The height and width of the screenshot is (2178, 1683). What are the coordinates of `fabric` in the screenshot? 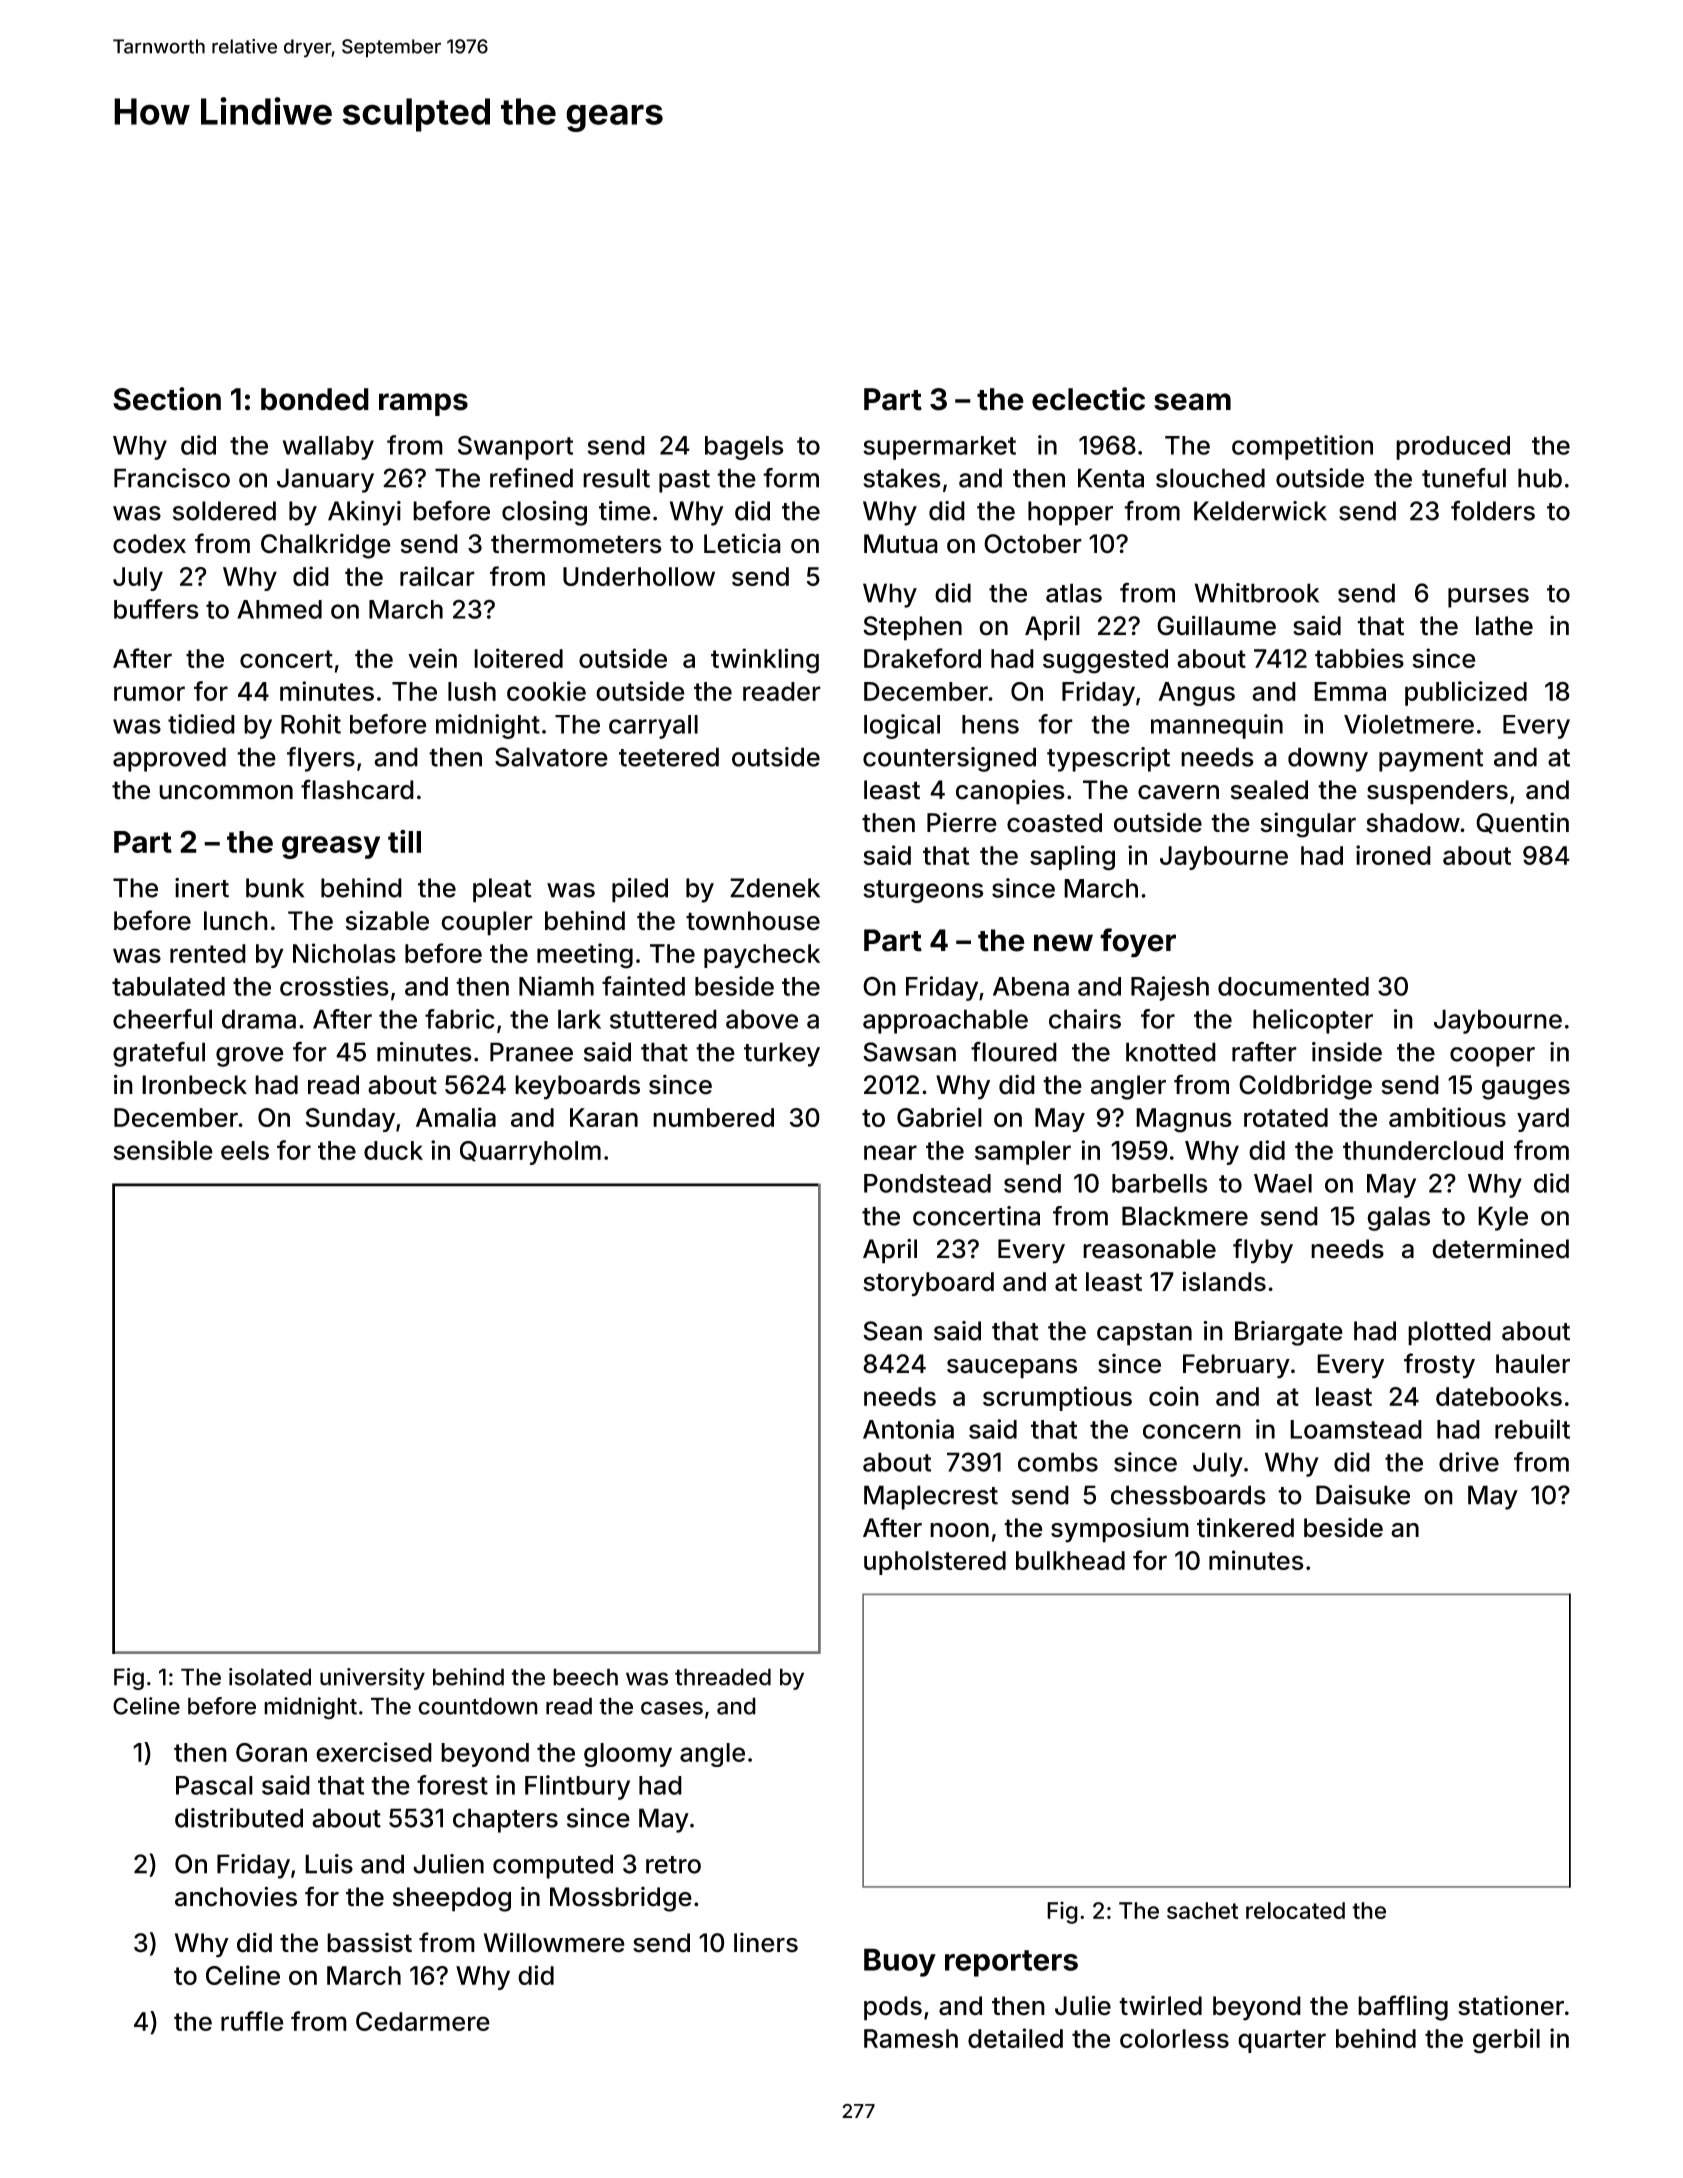 It's located at (459, 1019).
